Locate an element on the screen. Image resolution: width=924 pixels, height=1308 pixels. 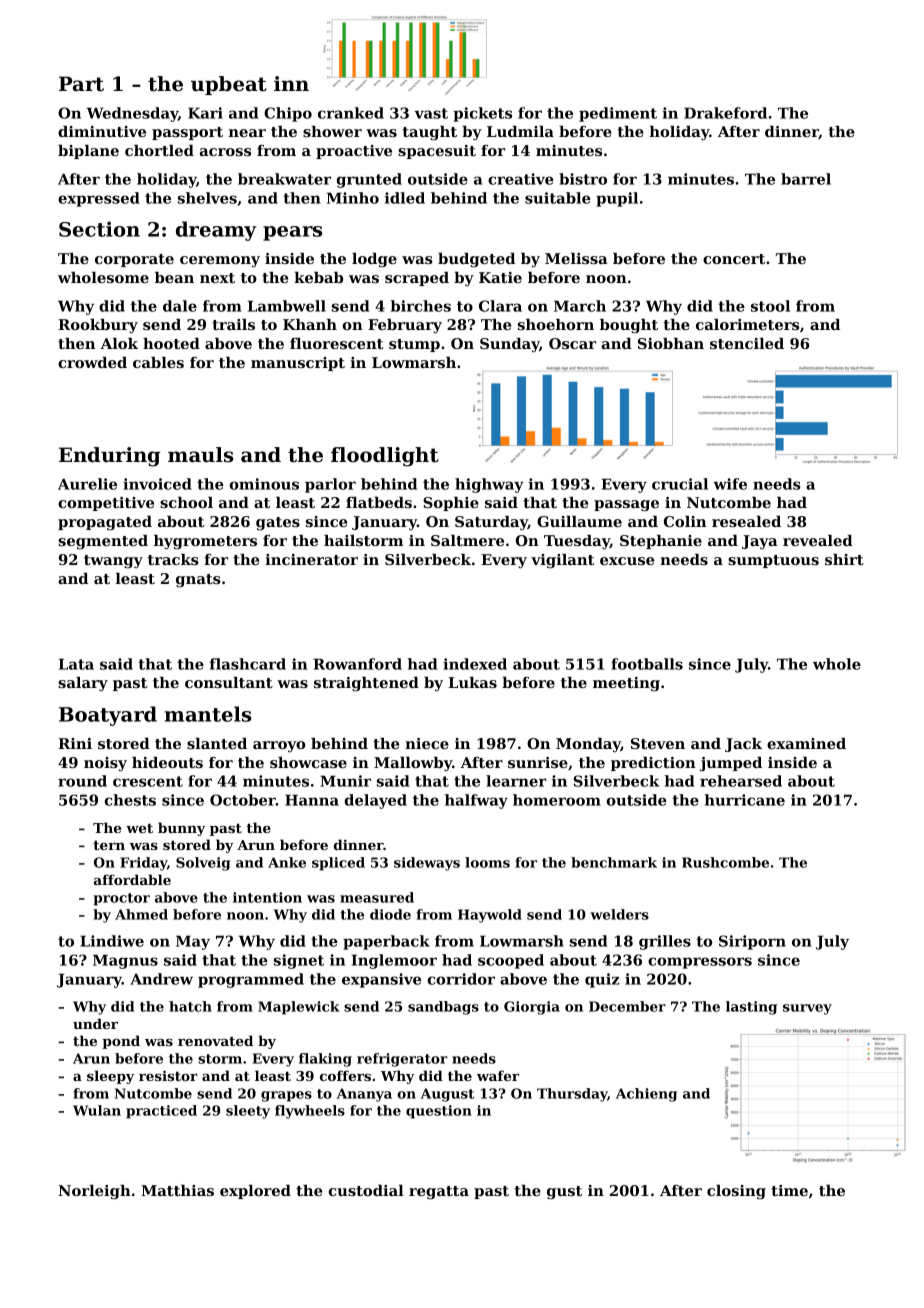
prediction is located at coordinates (653, 764).
